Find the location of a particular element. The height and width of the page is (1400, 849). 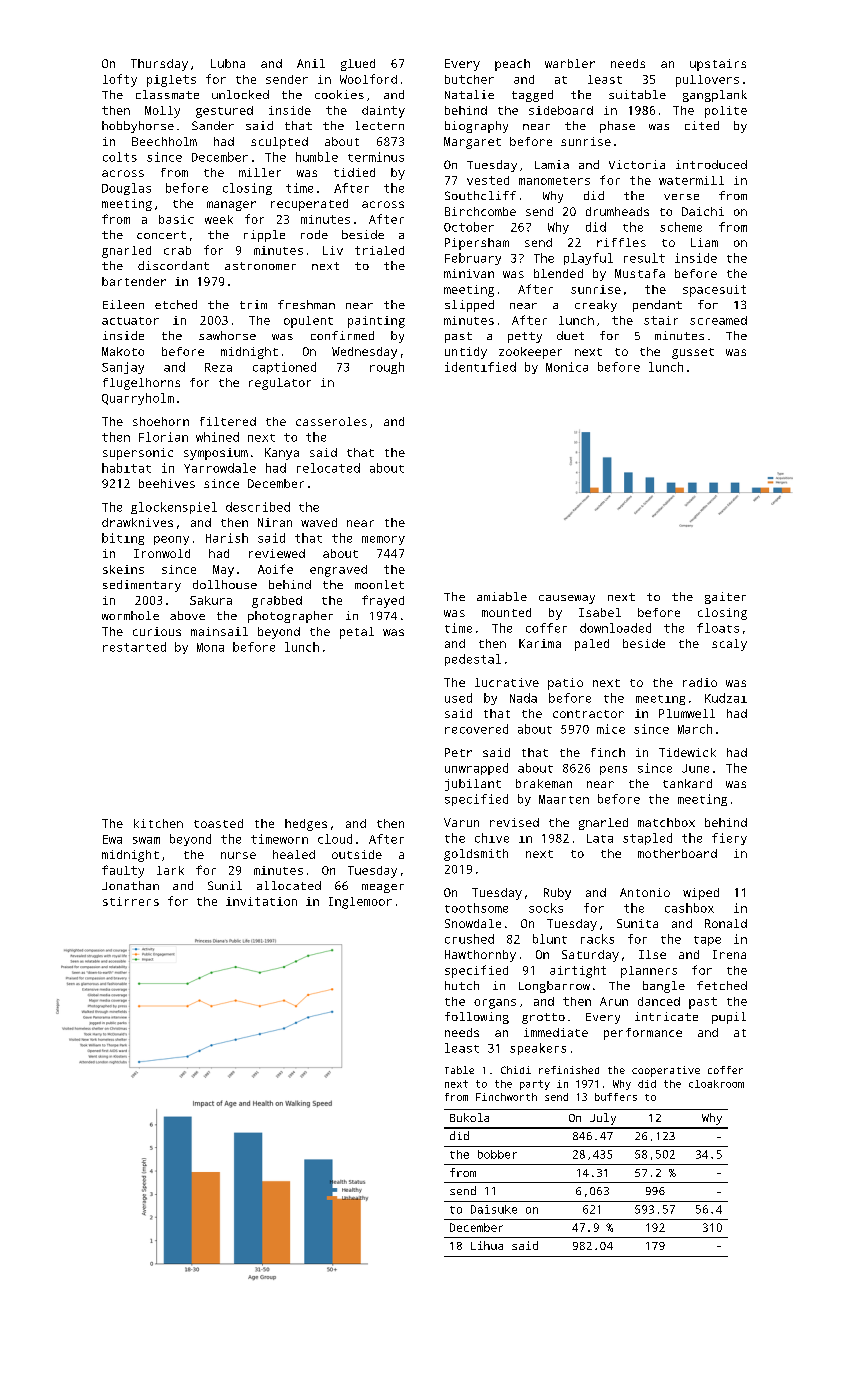

Hawthornby is located at coordinates (480, 956).
